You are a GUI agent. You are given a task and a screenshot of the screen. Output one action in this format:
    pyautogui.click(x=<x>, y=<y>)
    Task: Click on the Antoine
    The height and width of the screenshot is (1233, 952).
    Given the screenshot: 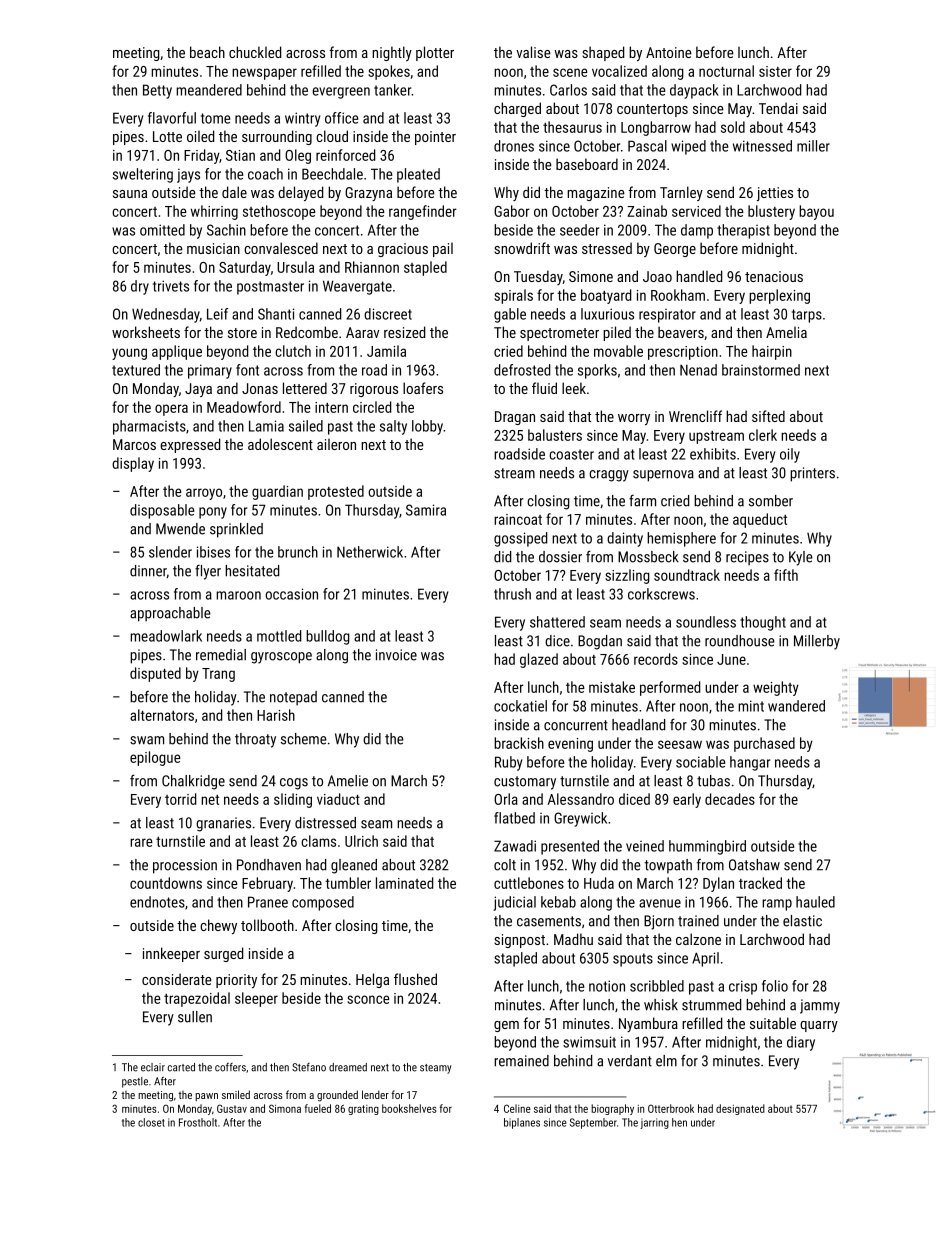 What is the action you would take?
    pyautogui.click(x=669, y=52)
